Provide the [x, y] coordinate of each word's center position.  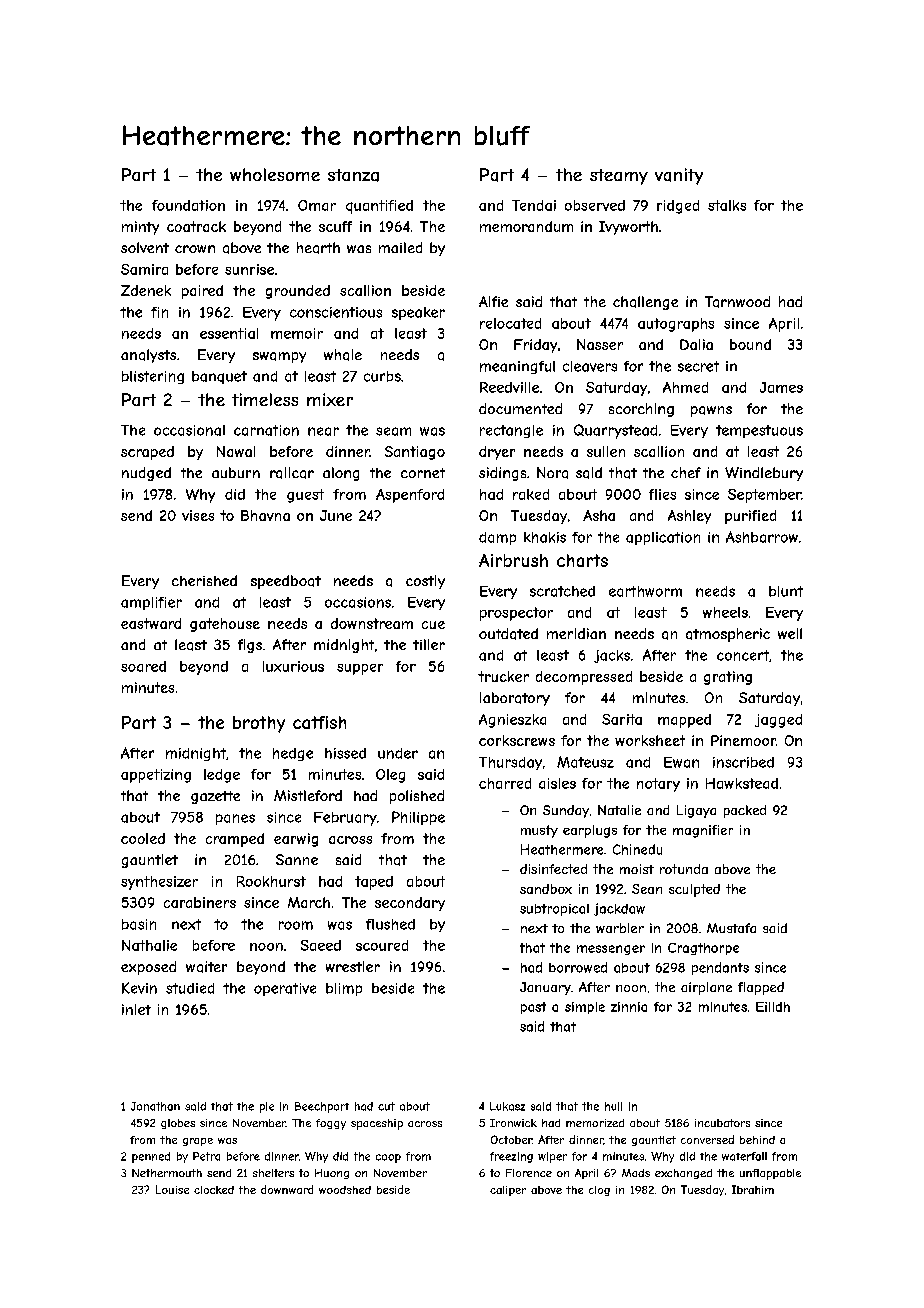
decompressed [584, 678]
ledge [222, 776]
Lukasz [507, 1106]
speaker [418, 313]
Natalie [619, 810]
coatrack [196, 226]
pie [267, 1107]
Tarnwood [737, 302]
